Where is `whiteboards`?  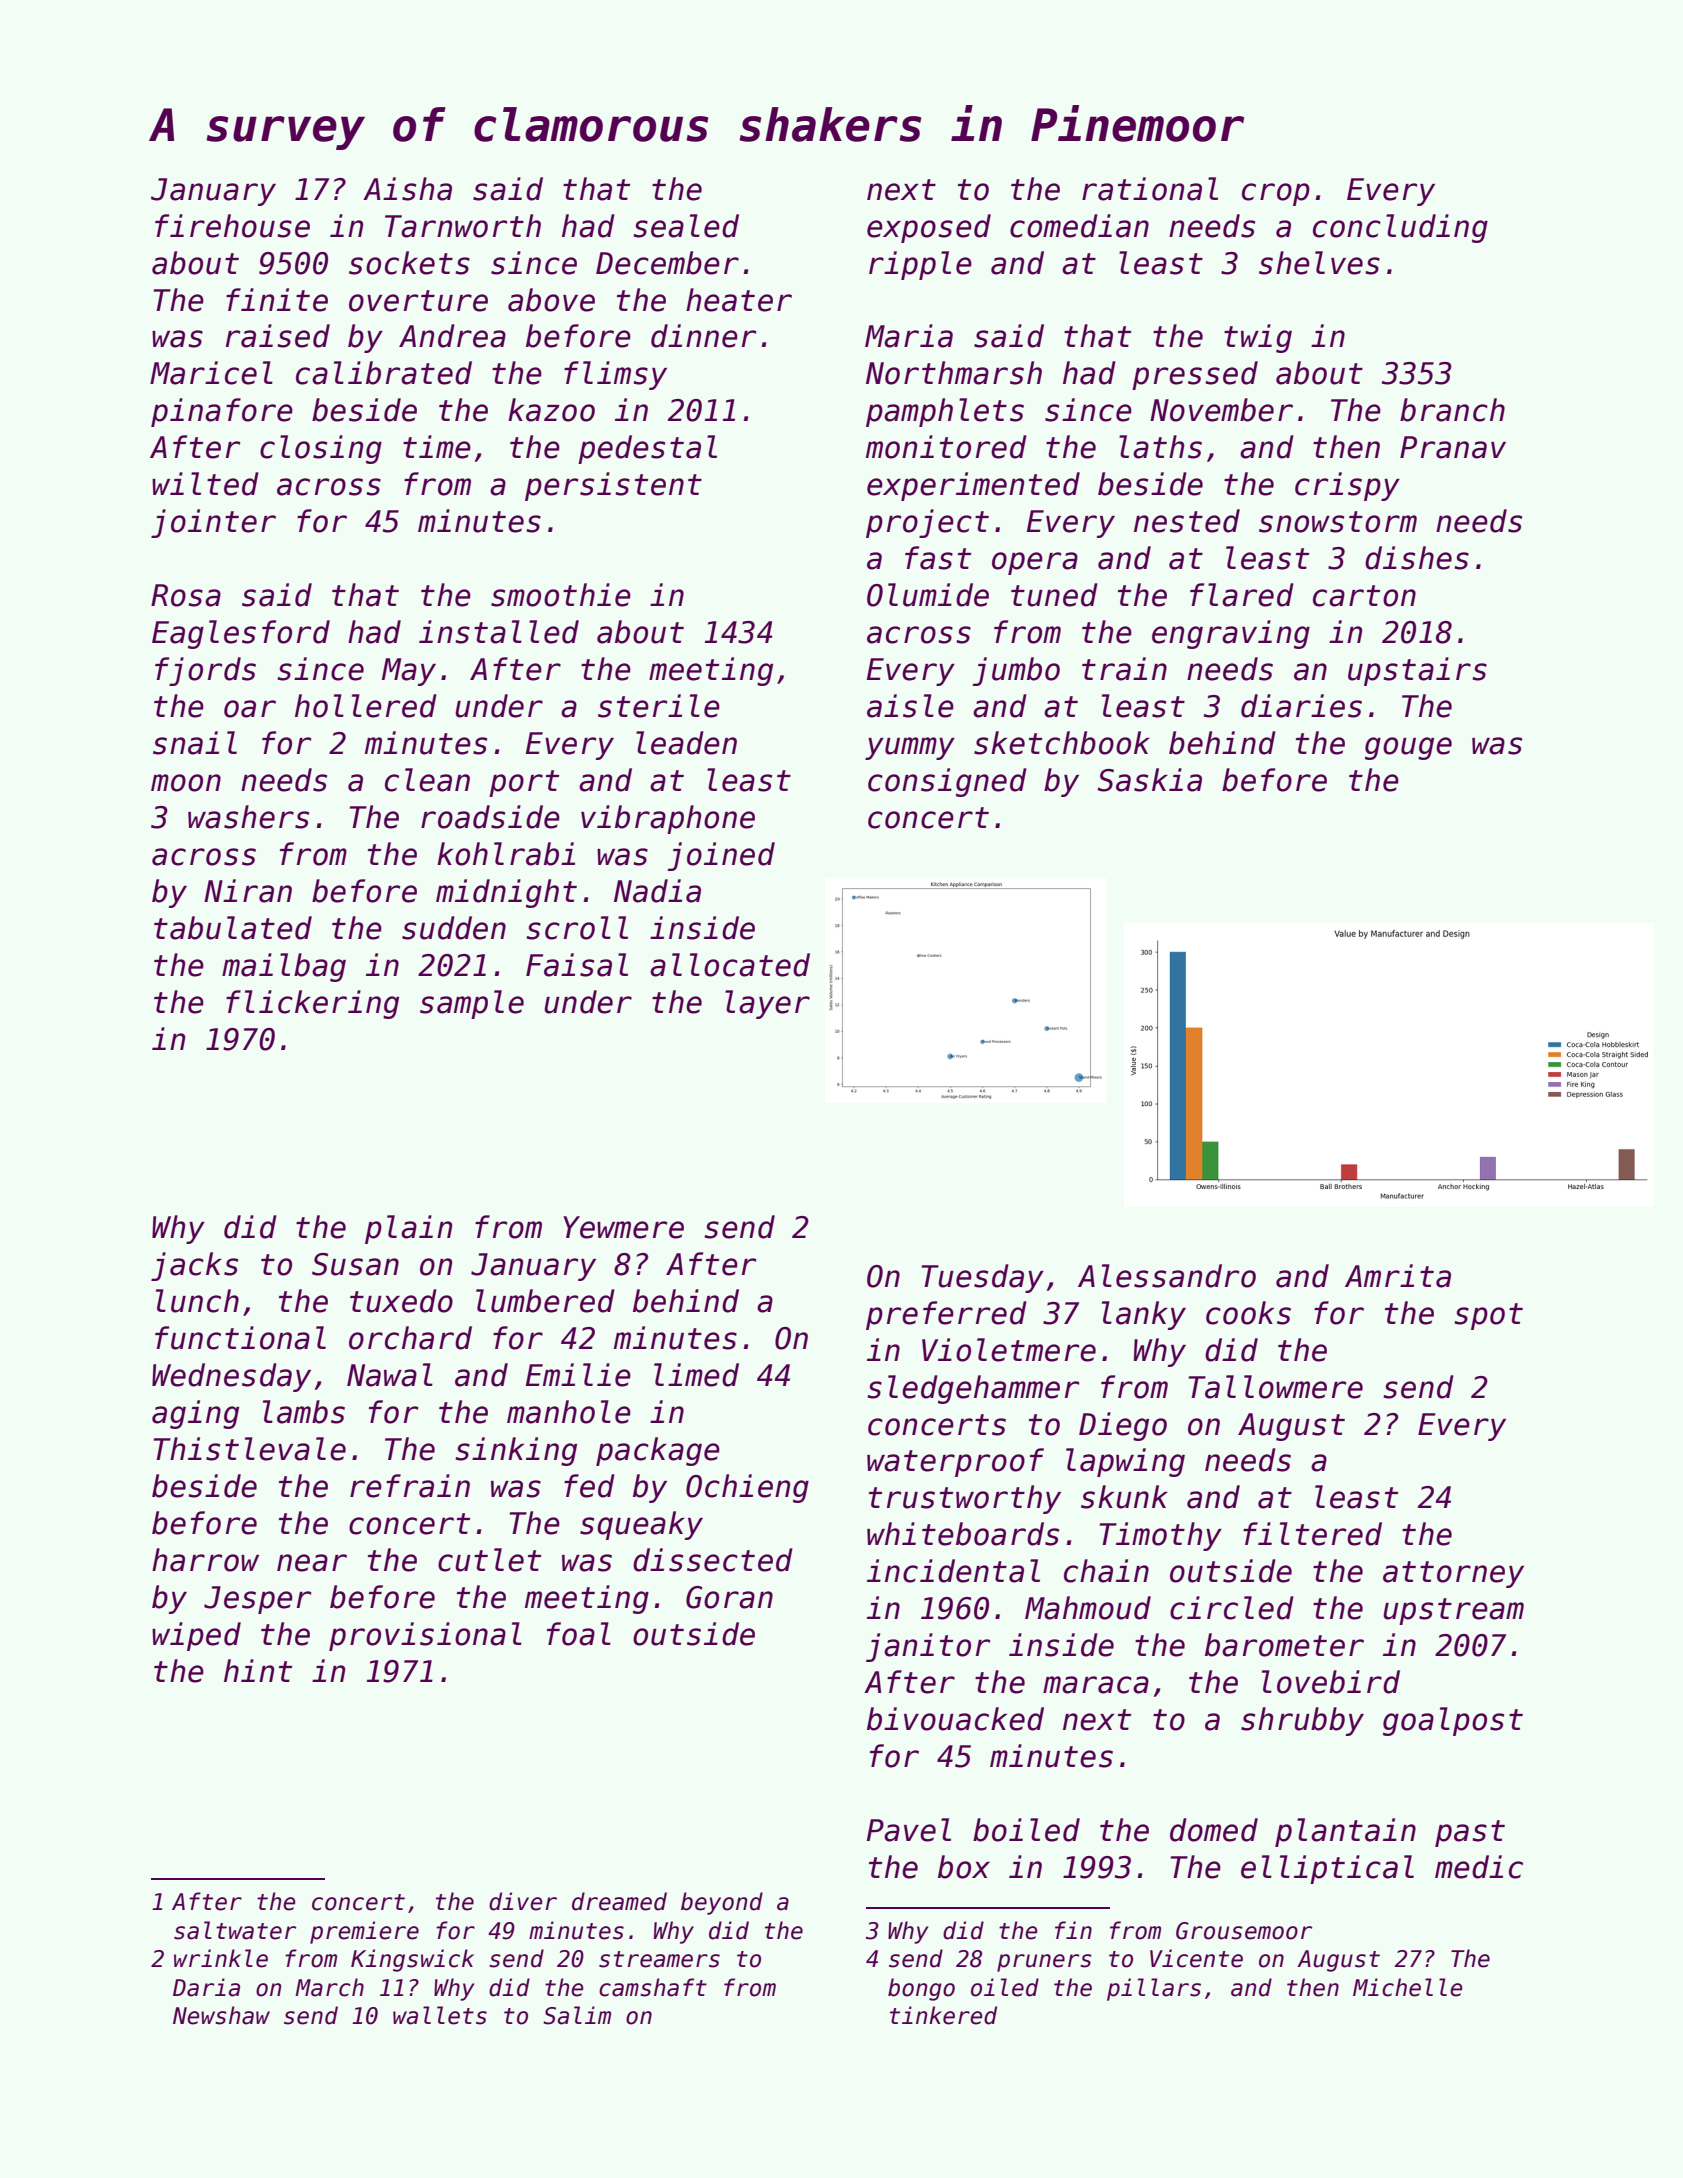
whiteboards is located at coordinates (963, 1534).
